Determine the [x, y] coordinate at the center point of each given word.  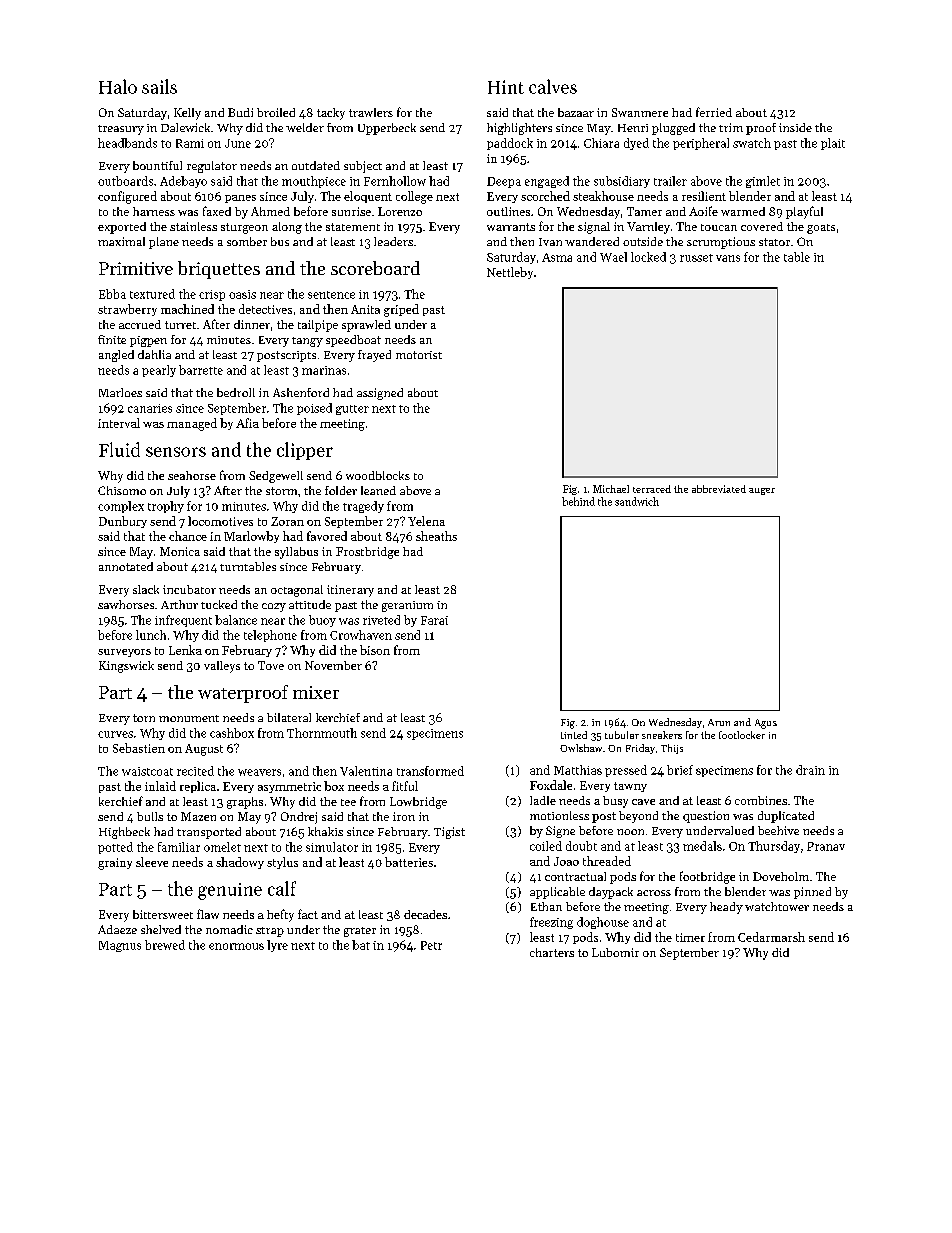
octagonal [297, 591]
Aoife [703, 211]
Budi [240, 112]
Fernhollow [395, 181]
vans [728, 258]
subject [363, 167]
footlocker [742, 735]
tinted [574, 735]
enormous [236, 946]
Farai [434, 620]
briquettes [219, 270]
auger [762, 491]
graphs [245, 803]
